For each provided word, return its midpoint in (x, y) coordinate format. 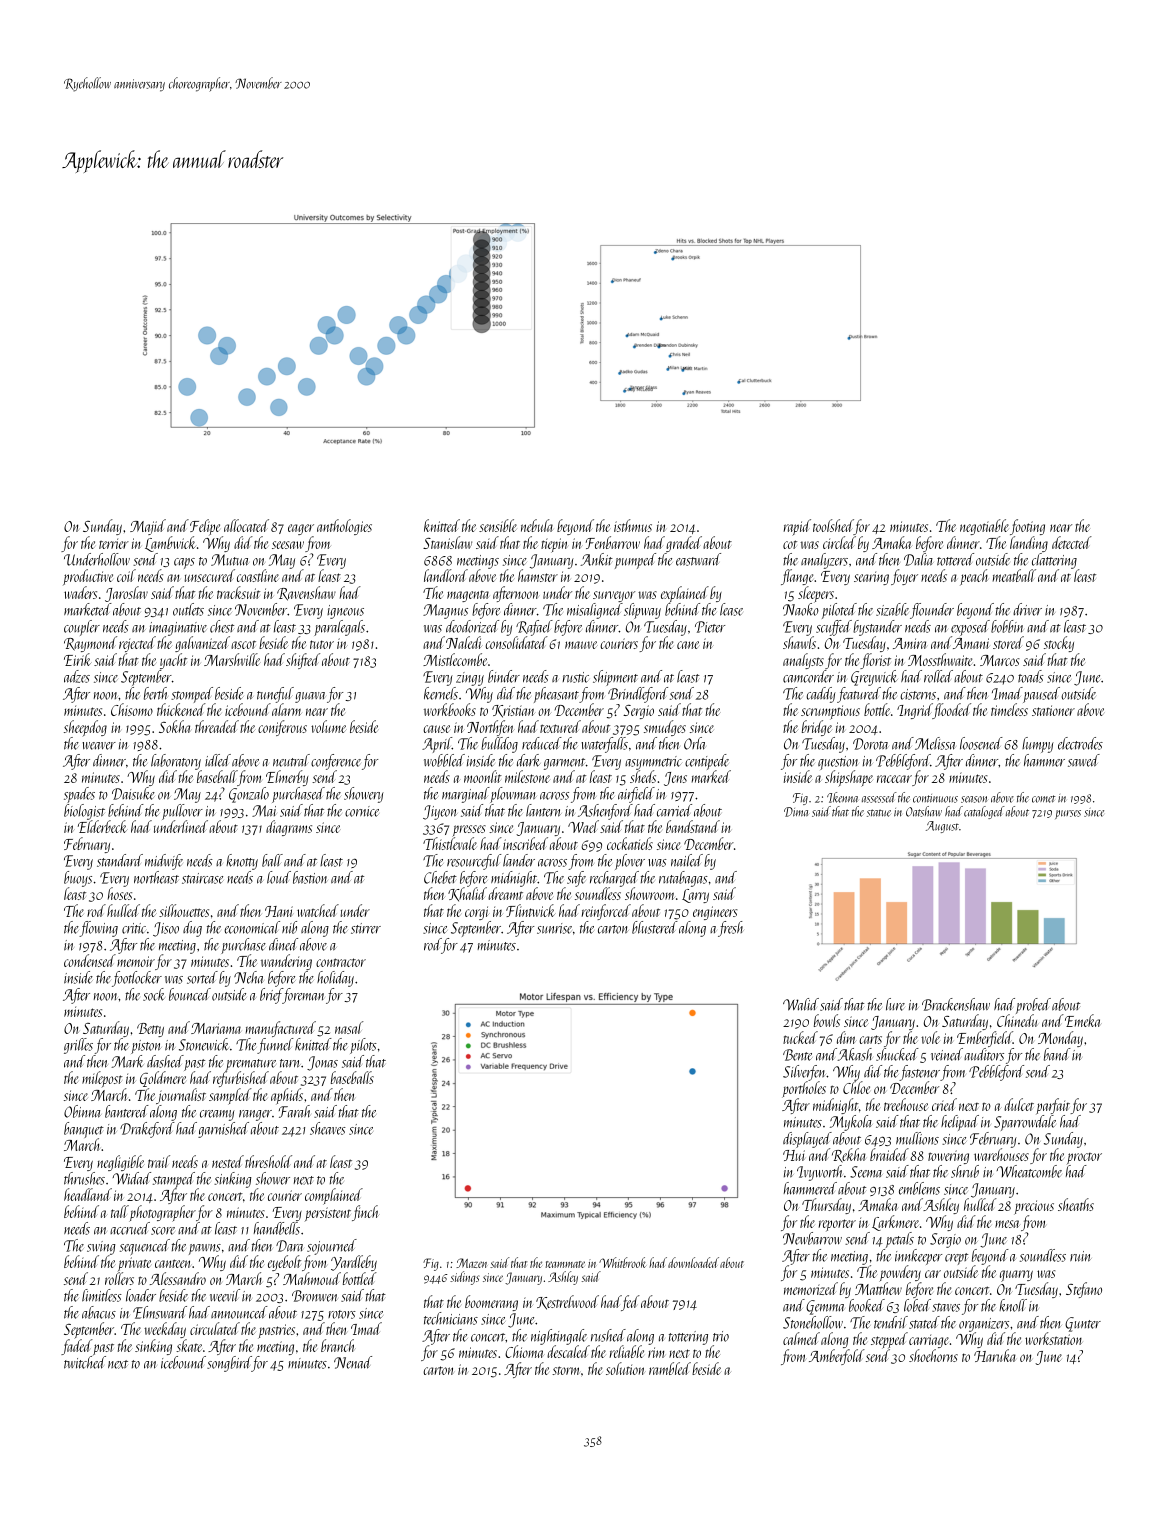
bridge (817, 728)
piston (146, 1047)
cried (944, 1104)
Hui (794, 1155)
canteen (172, 1263)
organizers (984, 1325)
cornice (362, 811)
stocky (1059, 644)
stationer (1053, 710)
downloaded (693, 1262)
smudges (665, 728)
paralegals (339, 628)
